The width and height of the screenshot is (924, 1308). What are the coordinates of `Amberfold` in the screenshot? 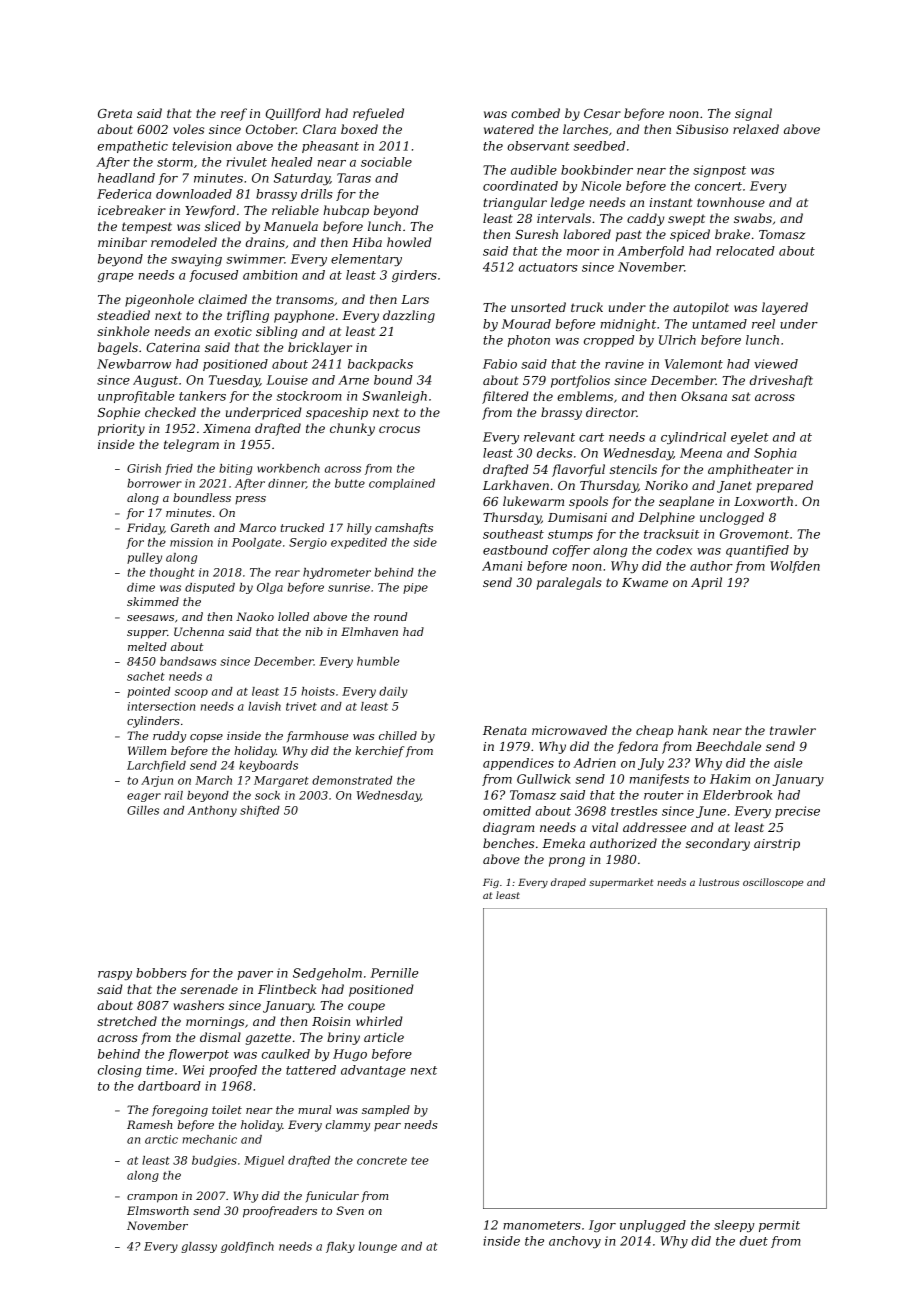 It's located at (651, 252).
